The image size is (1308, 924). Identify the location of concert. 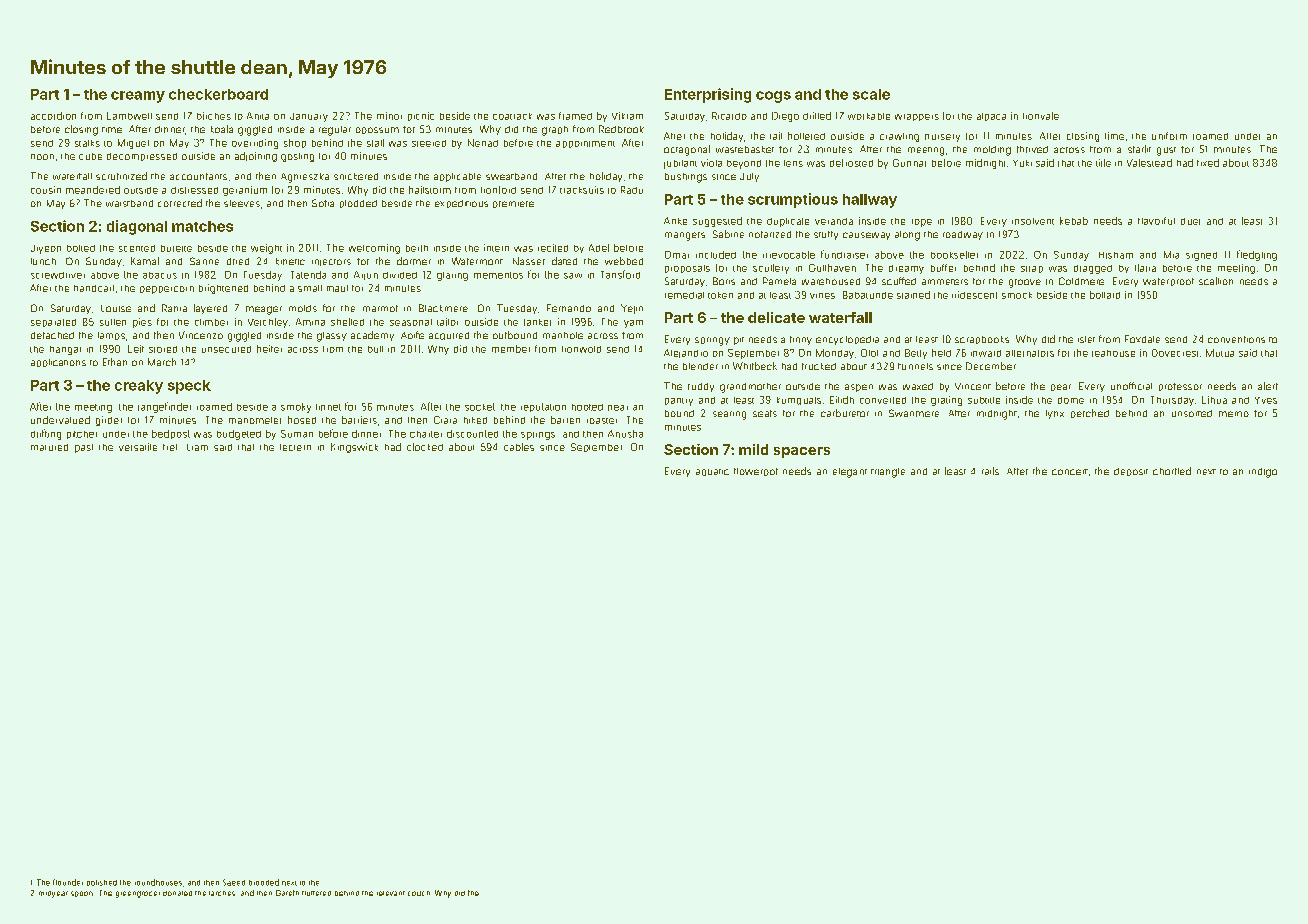
(1070, 472).
